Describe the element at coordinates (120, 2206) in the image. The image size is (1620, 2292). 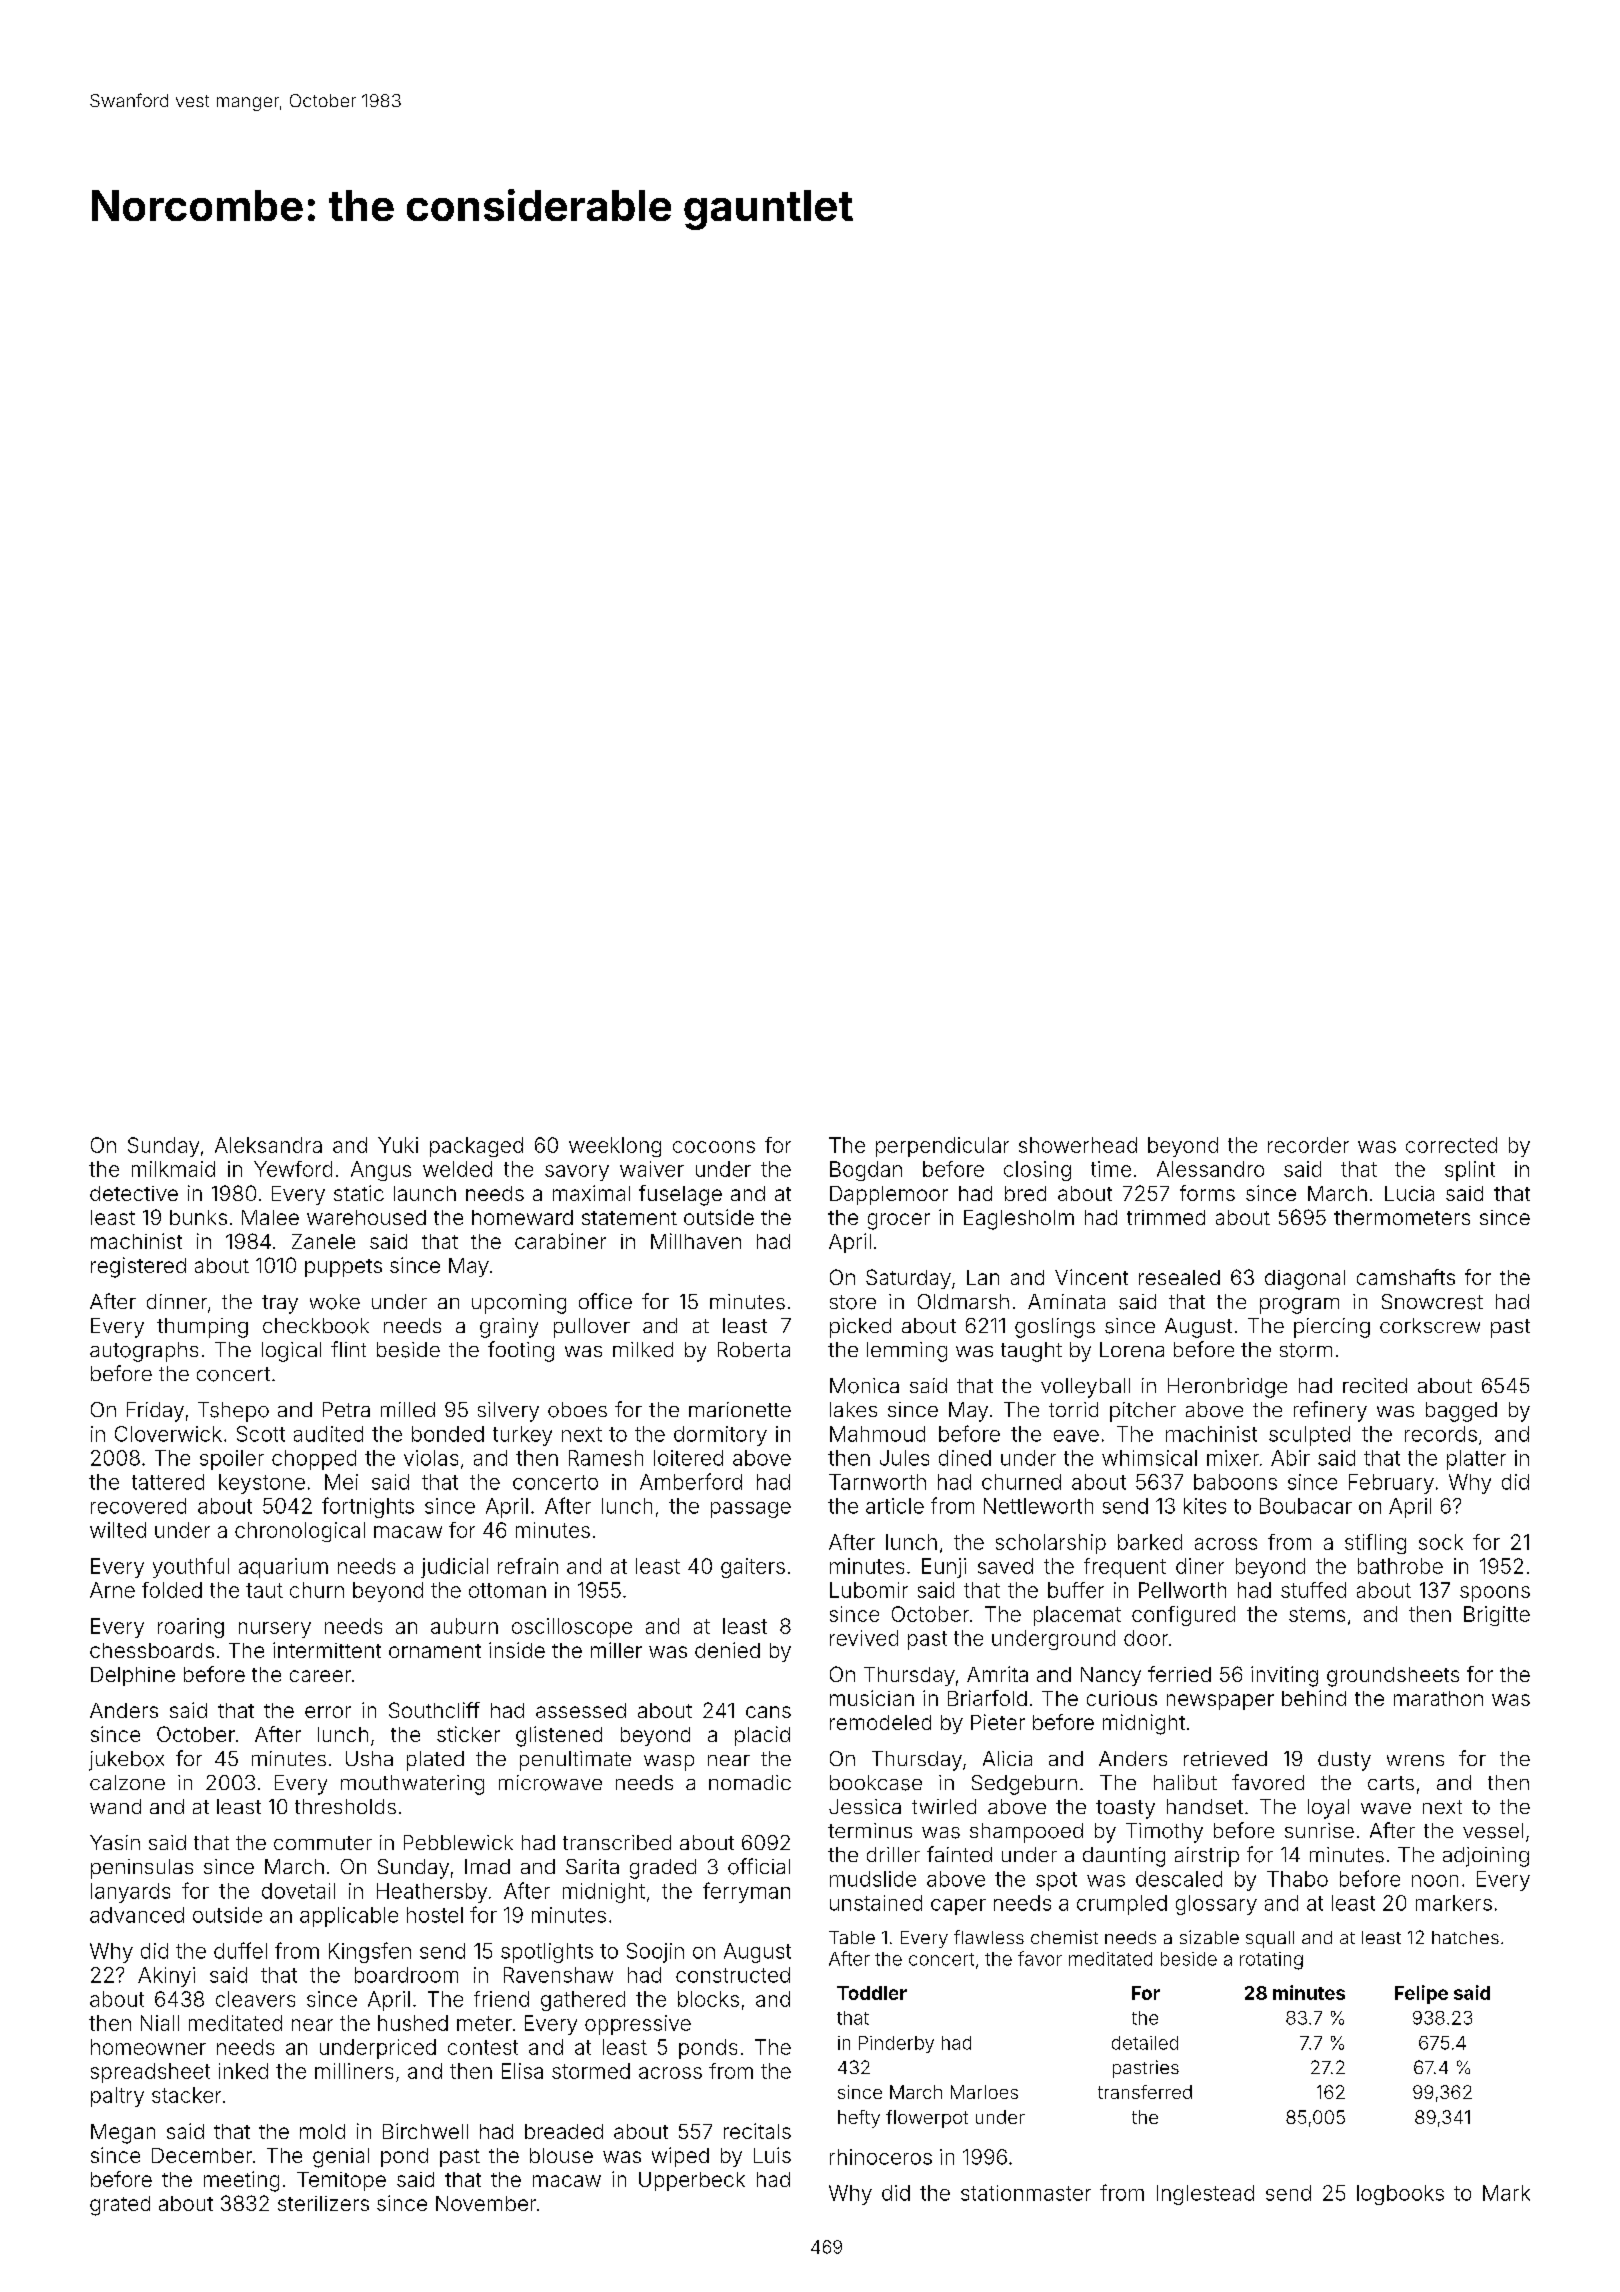
I see `grated` at that location.
